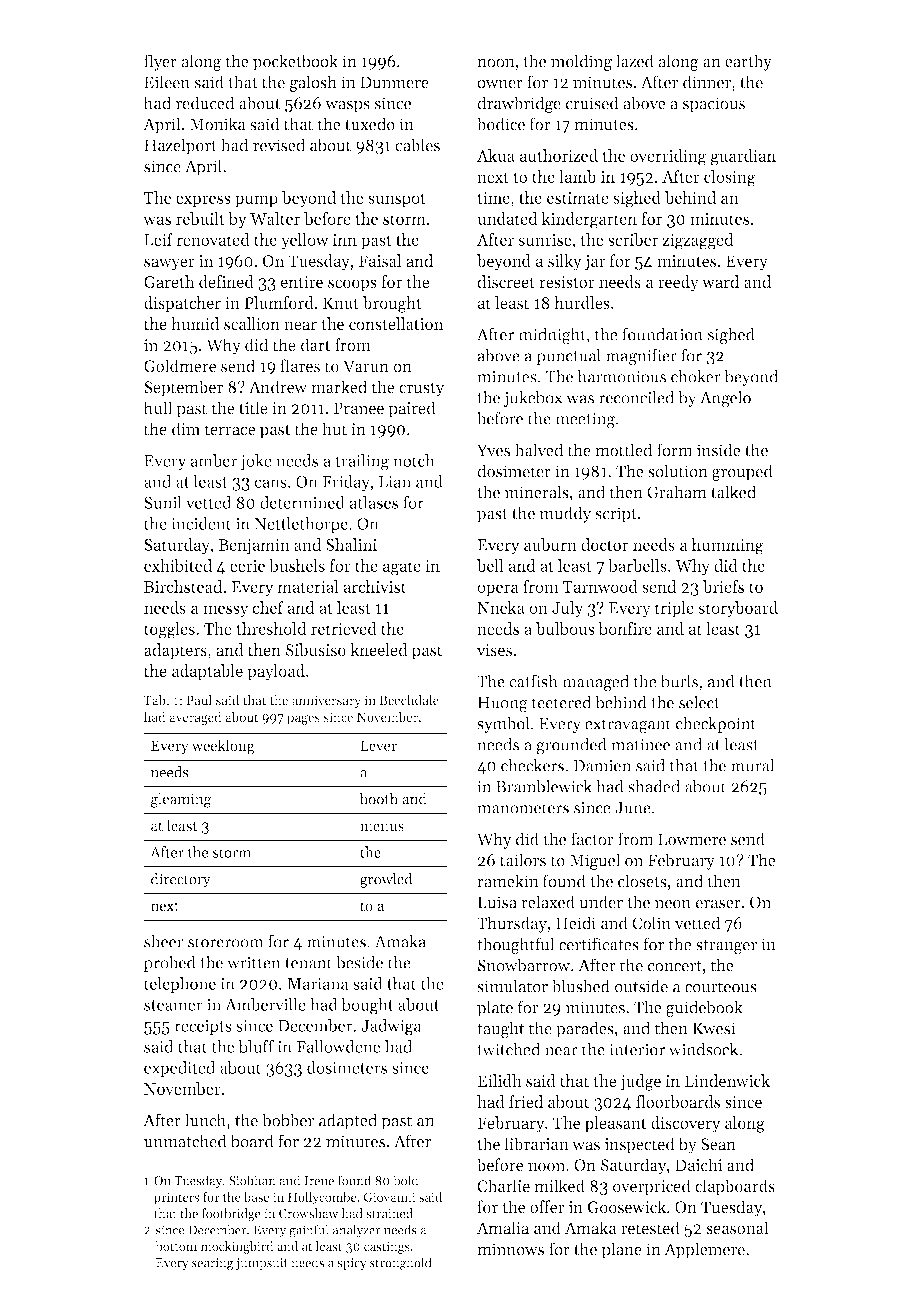 This screenshot has width=924, height=1314. Describe the element at coordinates (718, 904) in the screenshot. I see `eraser` at that location.
